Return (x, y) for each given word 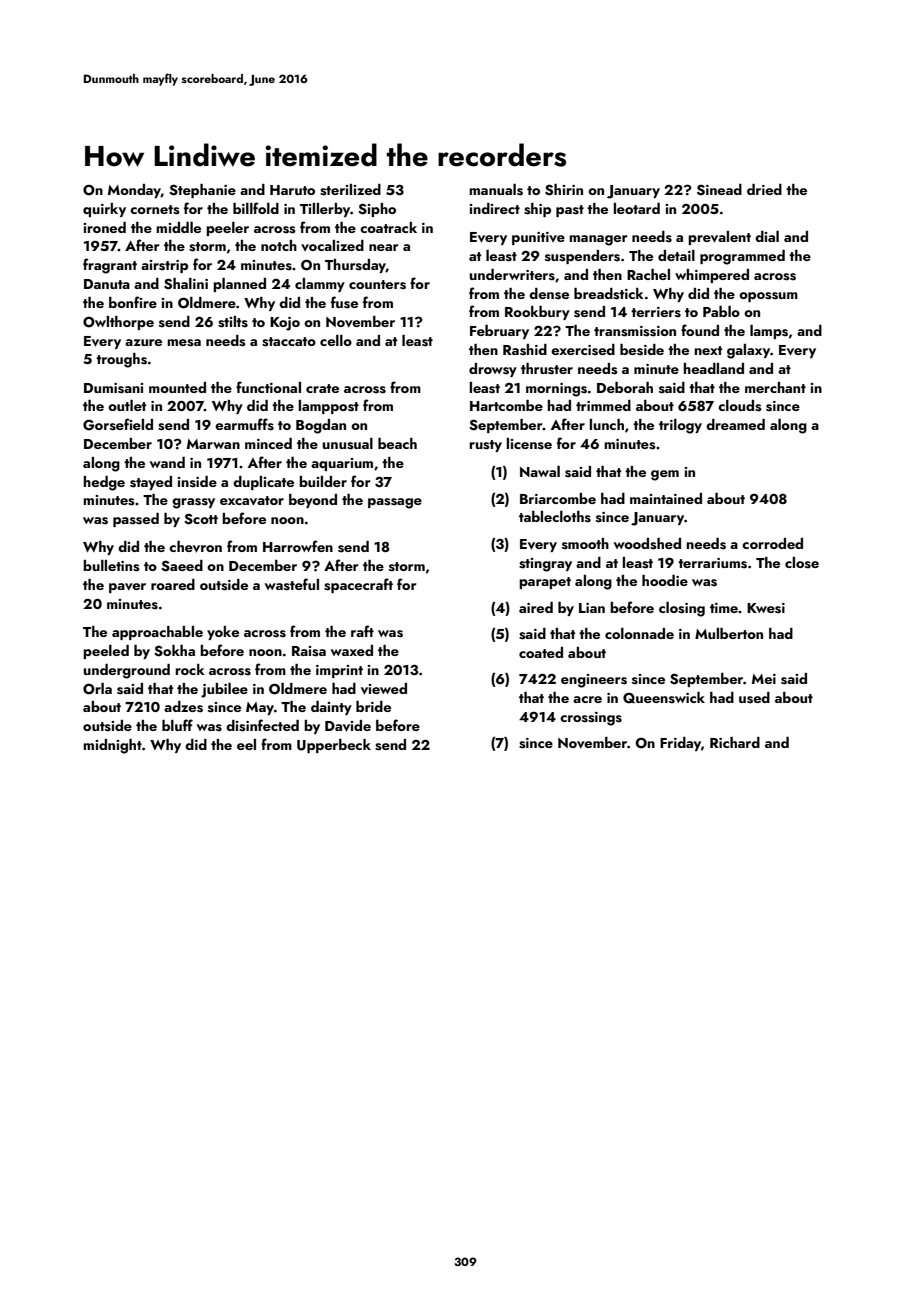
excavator (252, 501)
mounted (177, 387)
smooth (585, 544)
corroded (772, 543)
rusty (485, 446)
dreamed (735, 424)
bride (373, 706)
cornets (155, 210)
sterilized (350, 190)
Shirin (564, 190)
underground (126, 671)
